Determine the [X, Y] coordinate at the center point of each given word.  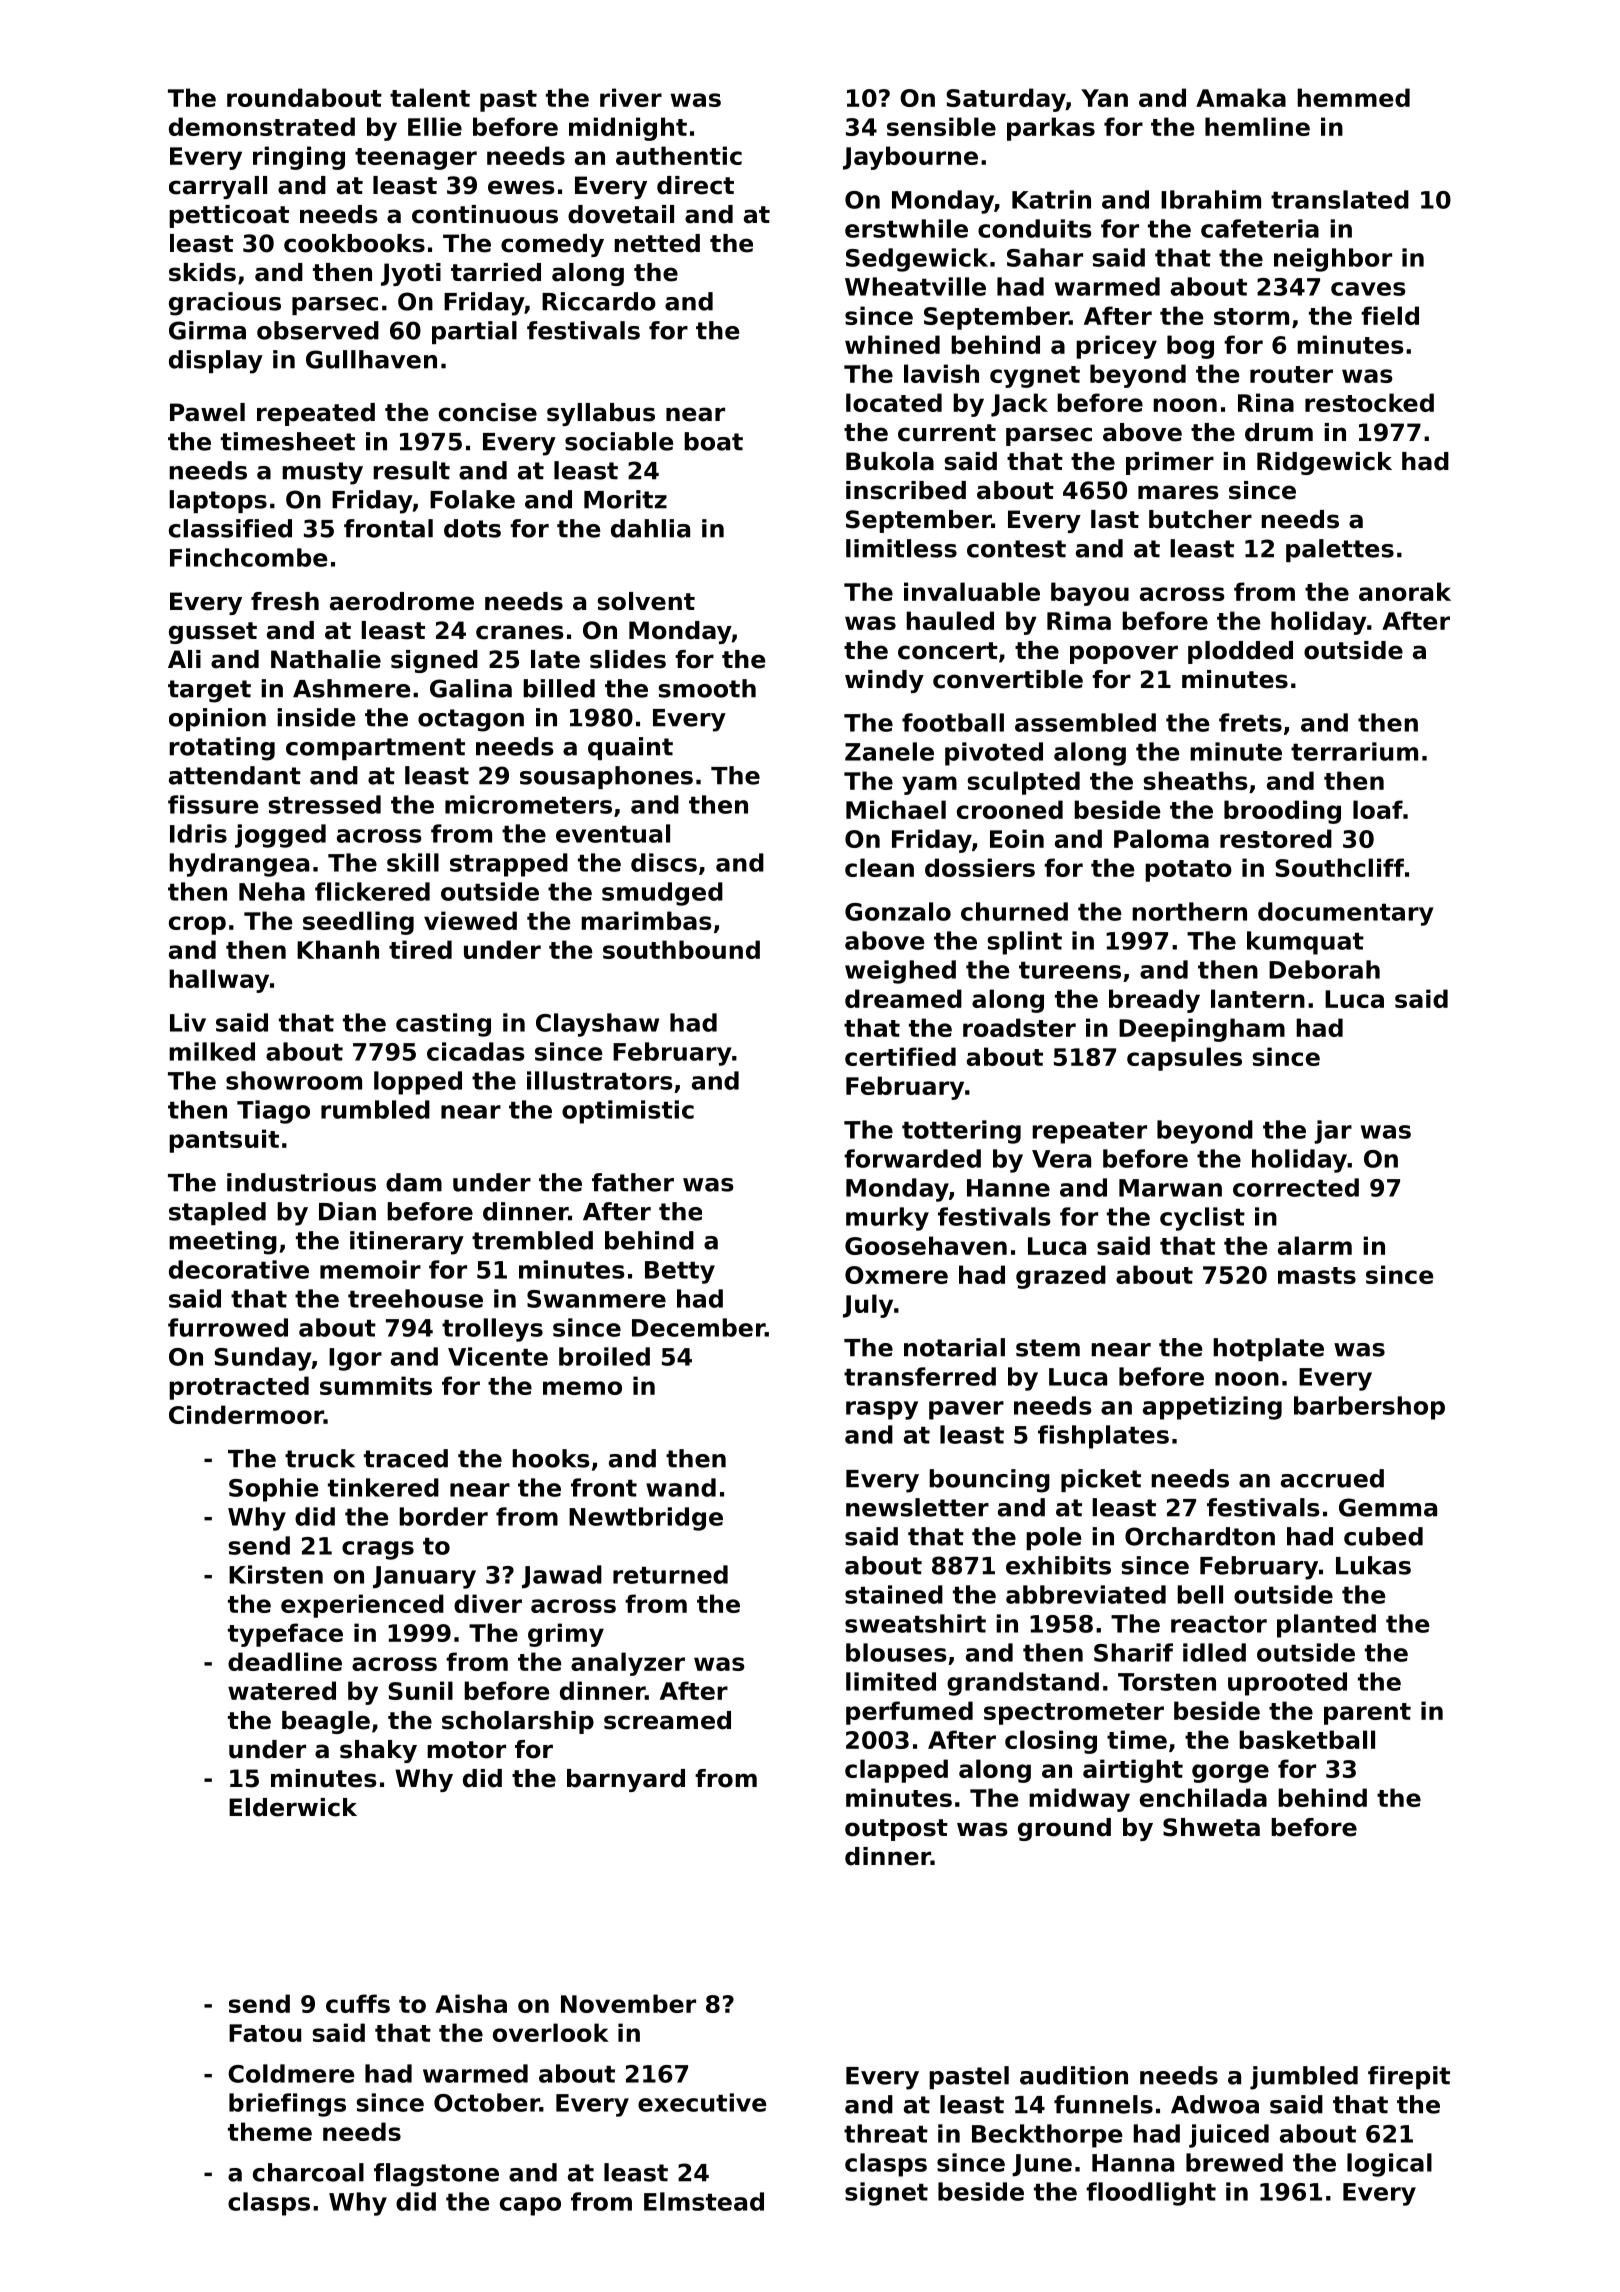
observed [318, 330]
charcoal [308, 2172]
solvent [646, 601]
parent [1367, 1714]
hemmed [1353, 97]
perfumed [909, 1713]
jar [1333, 1132]
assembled [1085, 722]
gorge [1230, 1773]
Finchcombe [249, 557]
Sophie [274, 1490]
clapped [896, 1771]
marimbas [646, 920]
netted [657, 243]
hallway [219, 981]
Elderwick [293, 1807]
